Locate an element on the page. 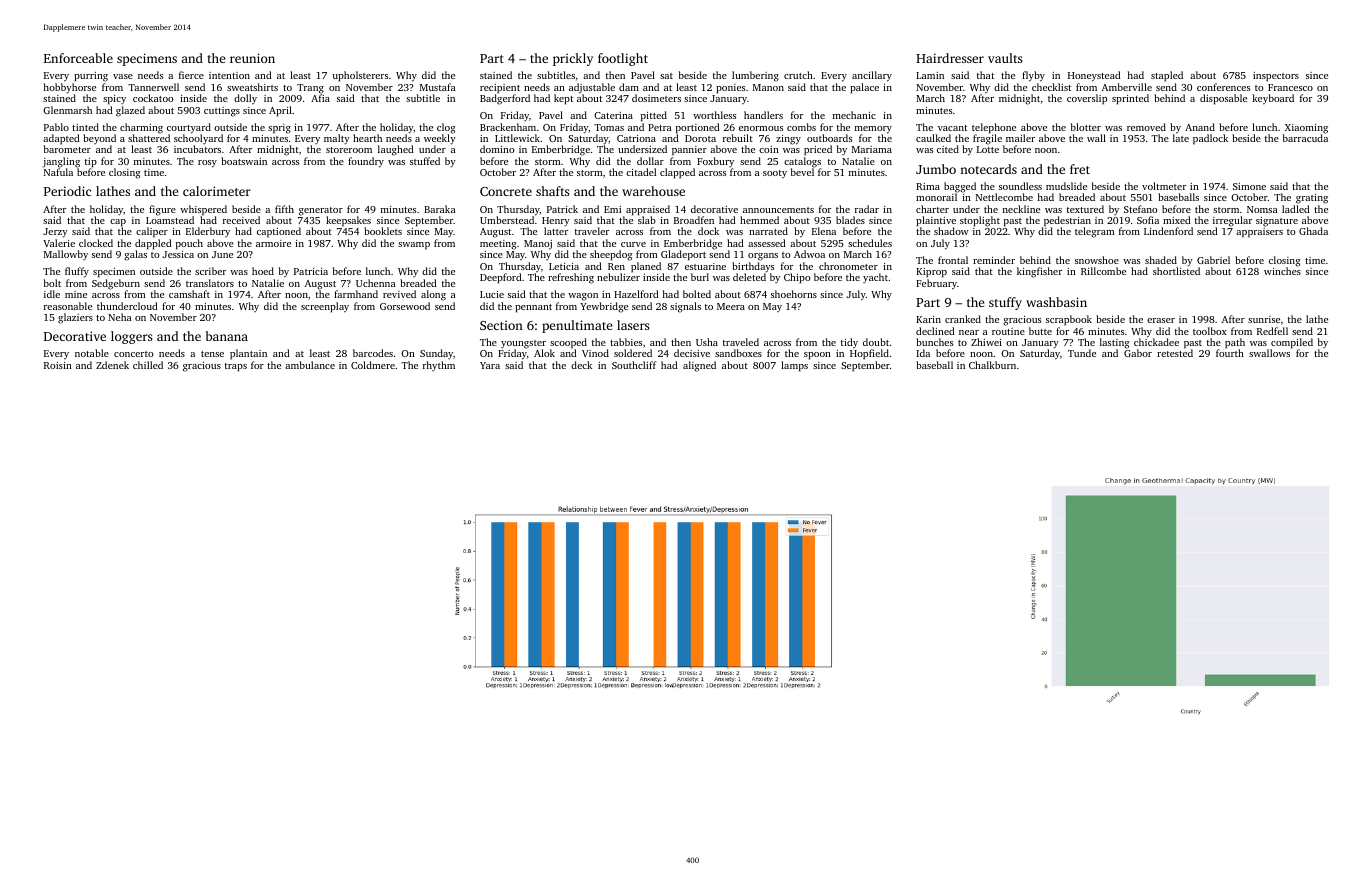 This page has height=887, width=1372. Enforceable is located at coordinates (78, 58).
